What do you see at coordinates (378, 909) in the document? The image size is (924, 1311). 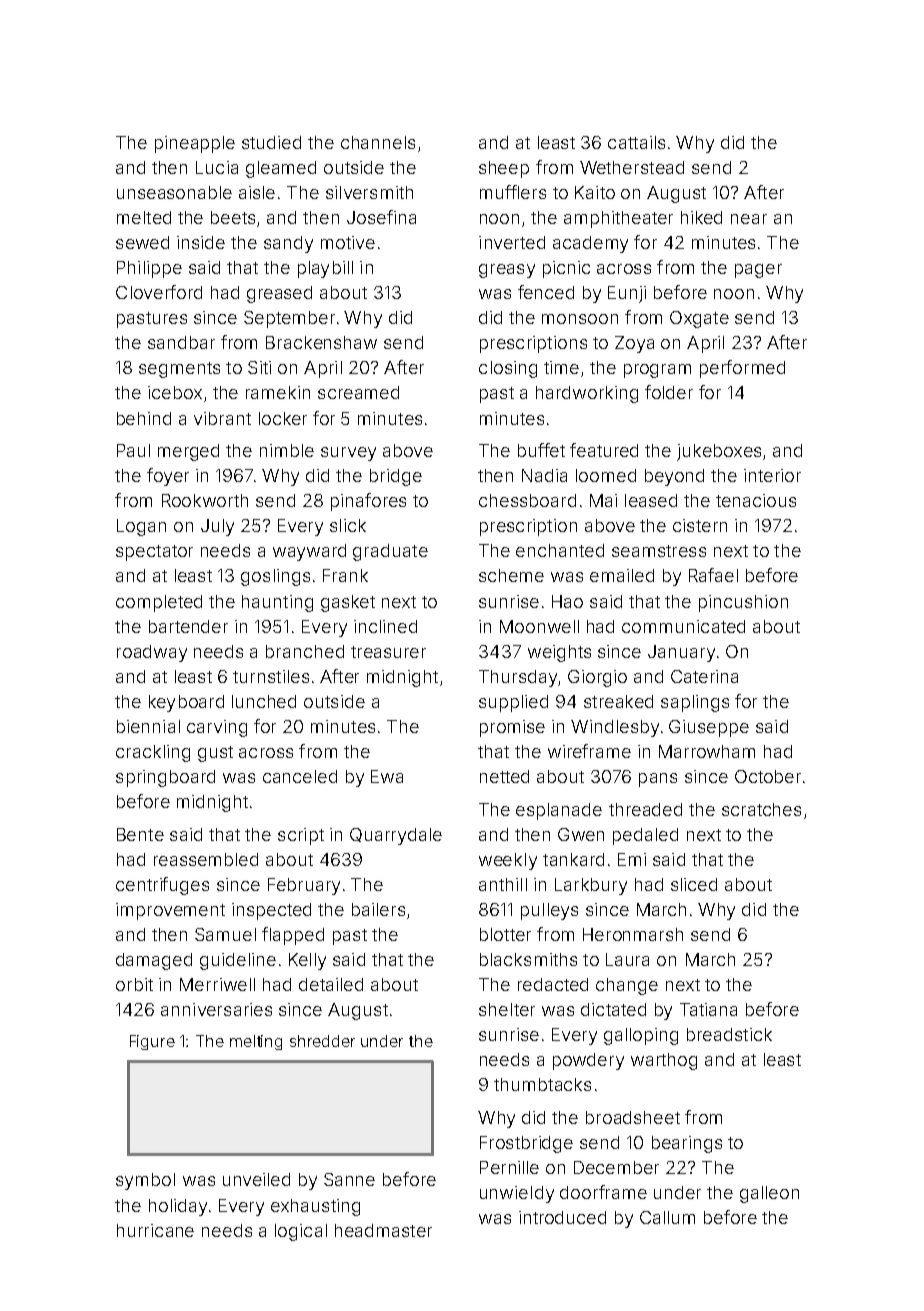 I see `bailers` at bounding box center [378, 909].
